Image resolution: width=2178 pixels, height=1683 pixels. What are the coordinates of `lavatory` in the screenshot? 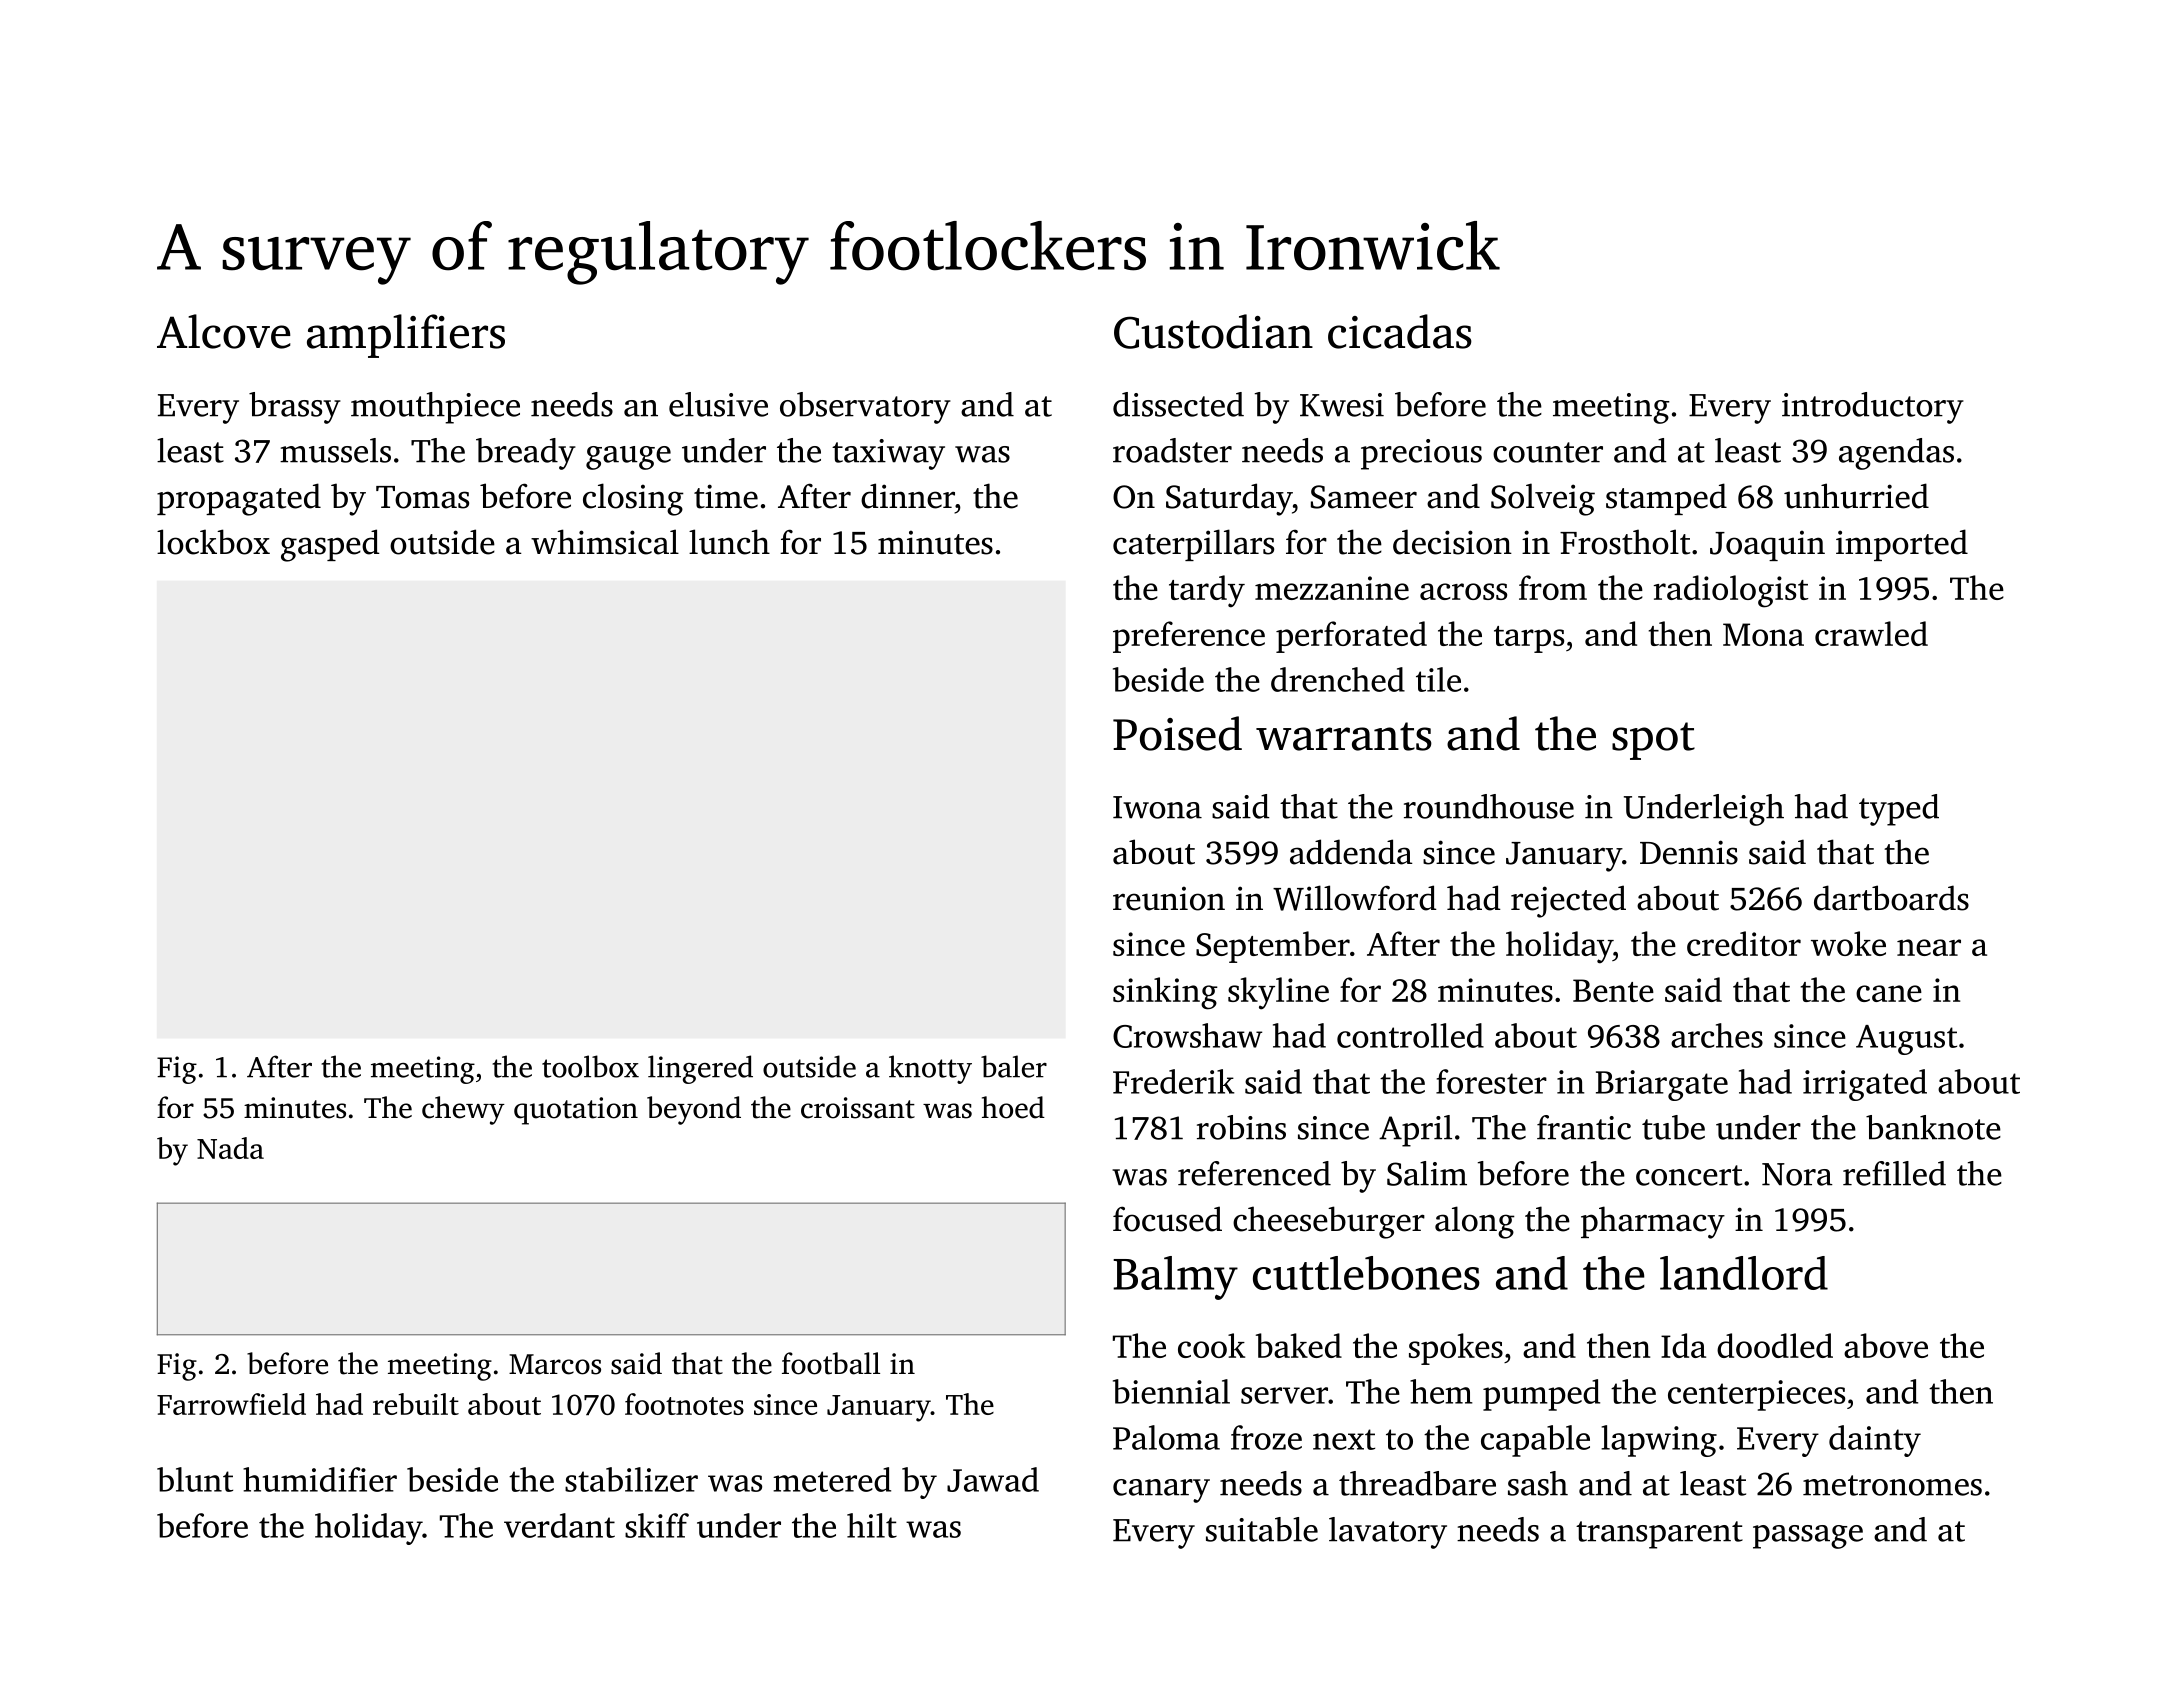 It's located at (1388, 1533).
